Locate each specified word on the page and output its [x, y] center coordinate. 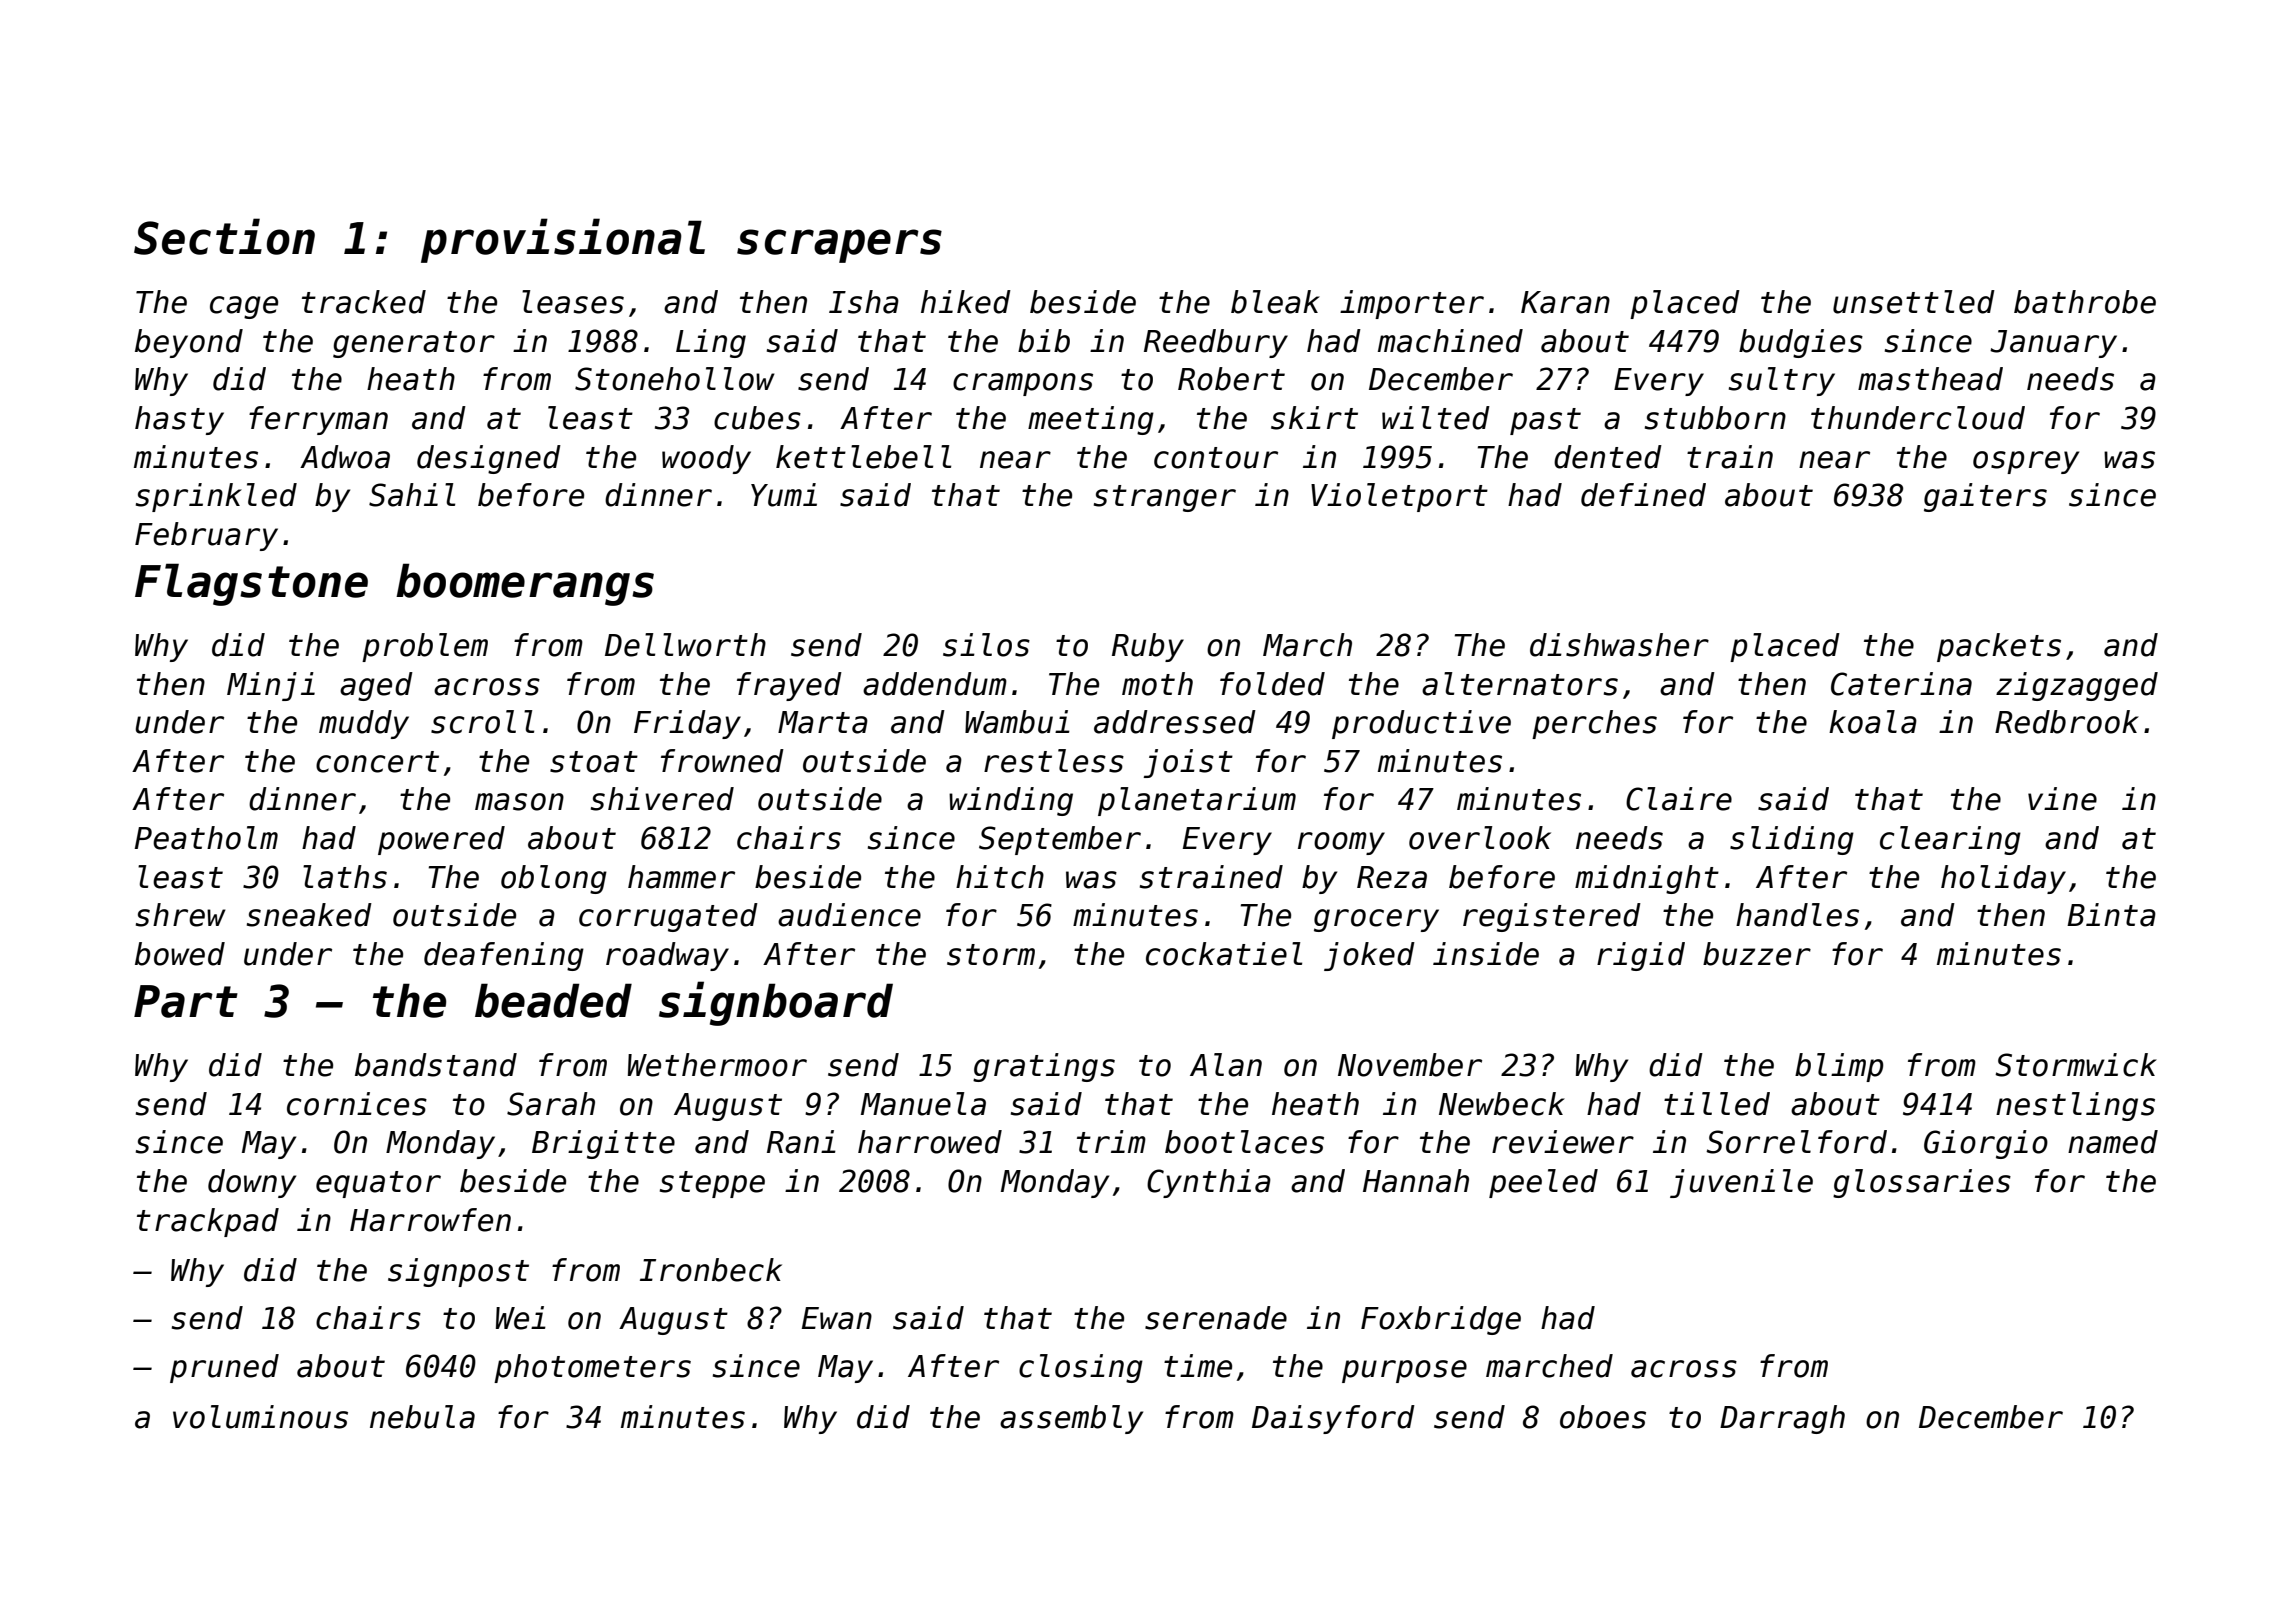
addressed [1175, 722]
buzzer [1757, 954]
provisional [563, 240]
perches [1594, 724]
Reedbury [1216, 343]
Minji [271, 686]
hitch [1000, 877]
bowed [180, 954]
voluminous [260, 1417]
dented [1608, 457]
